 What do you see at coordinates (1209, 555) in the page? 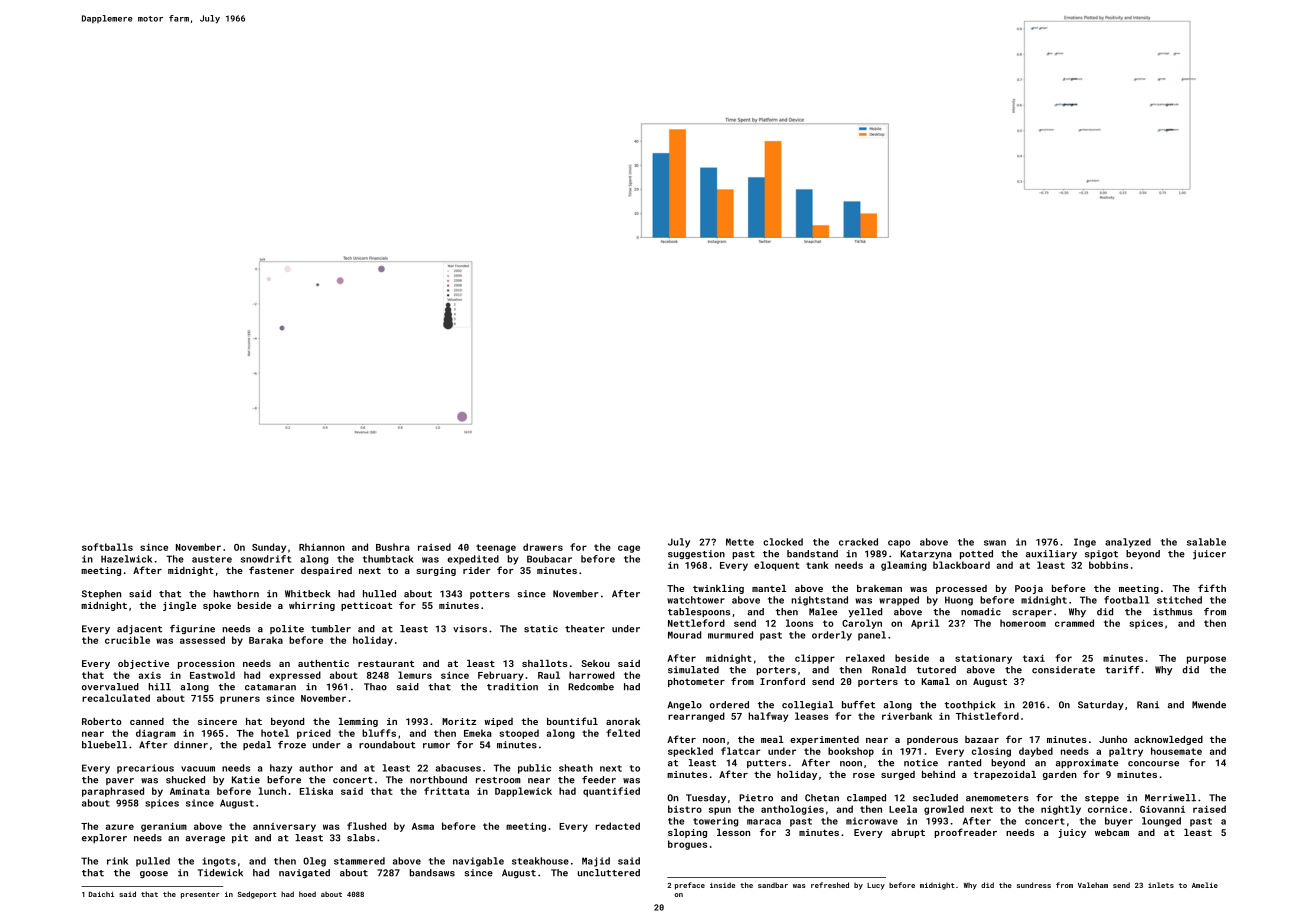
I see `juicer` at bounding box center [1209, 555].
